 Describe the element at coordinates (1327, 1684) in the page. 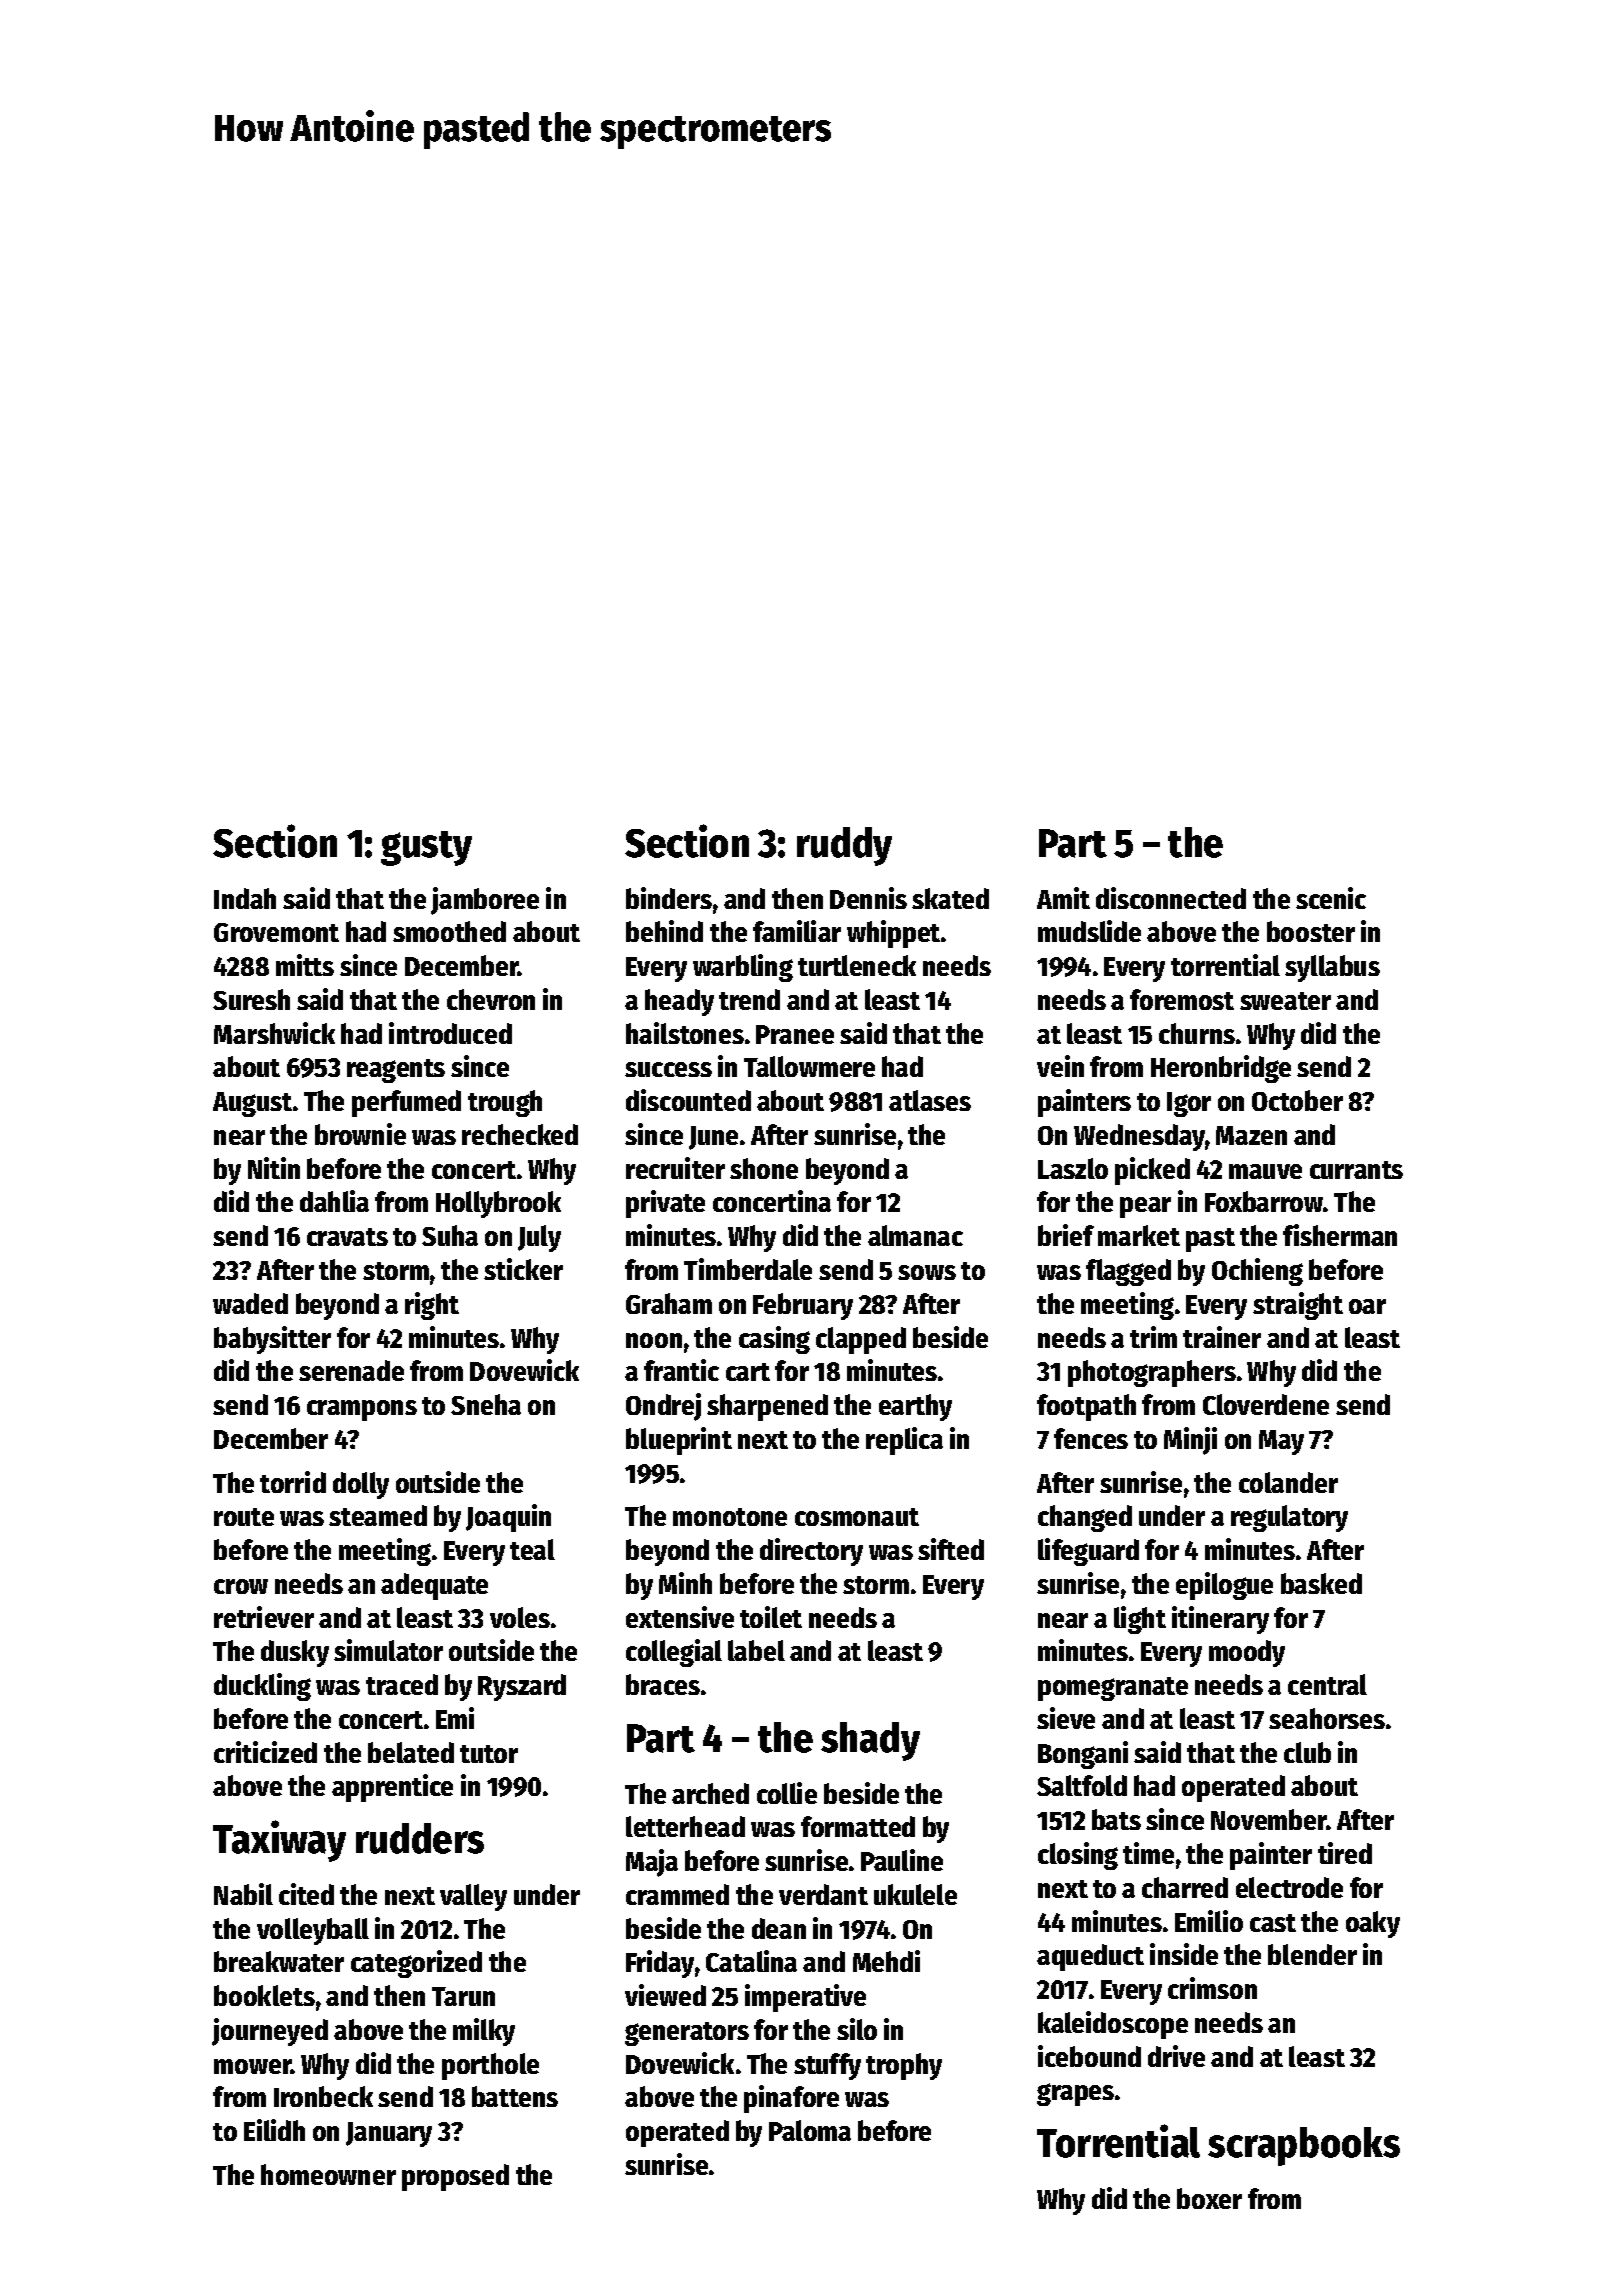

I see `central` at that location.
